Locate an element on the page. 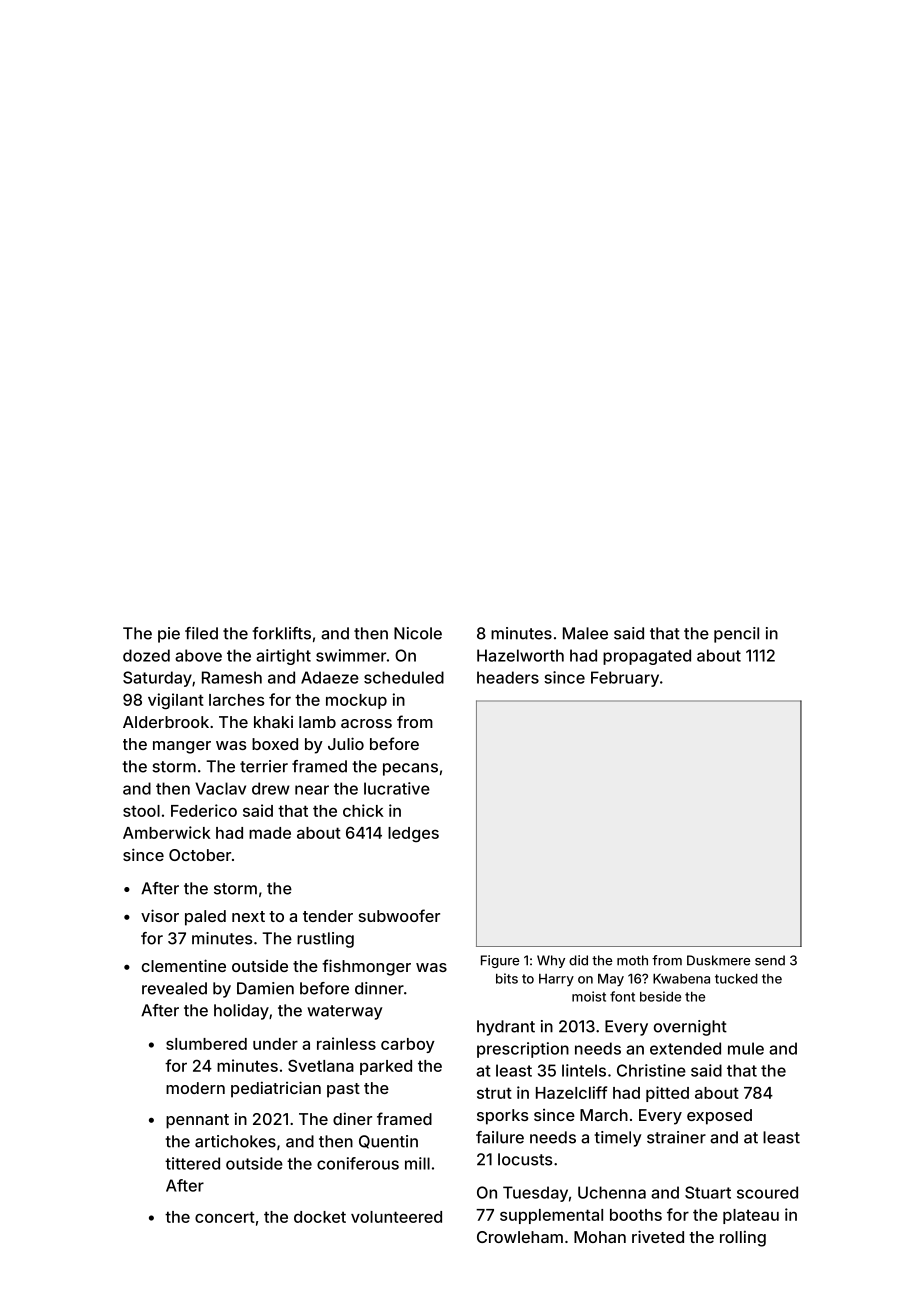  ledges is located at coordinates (413, 834).
